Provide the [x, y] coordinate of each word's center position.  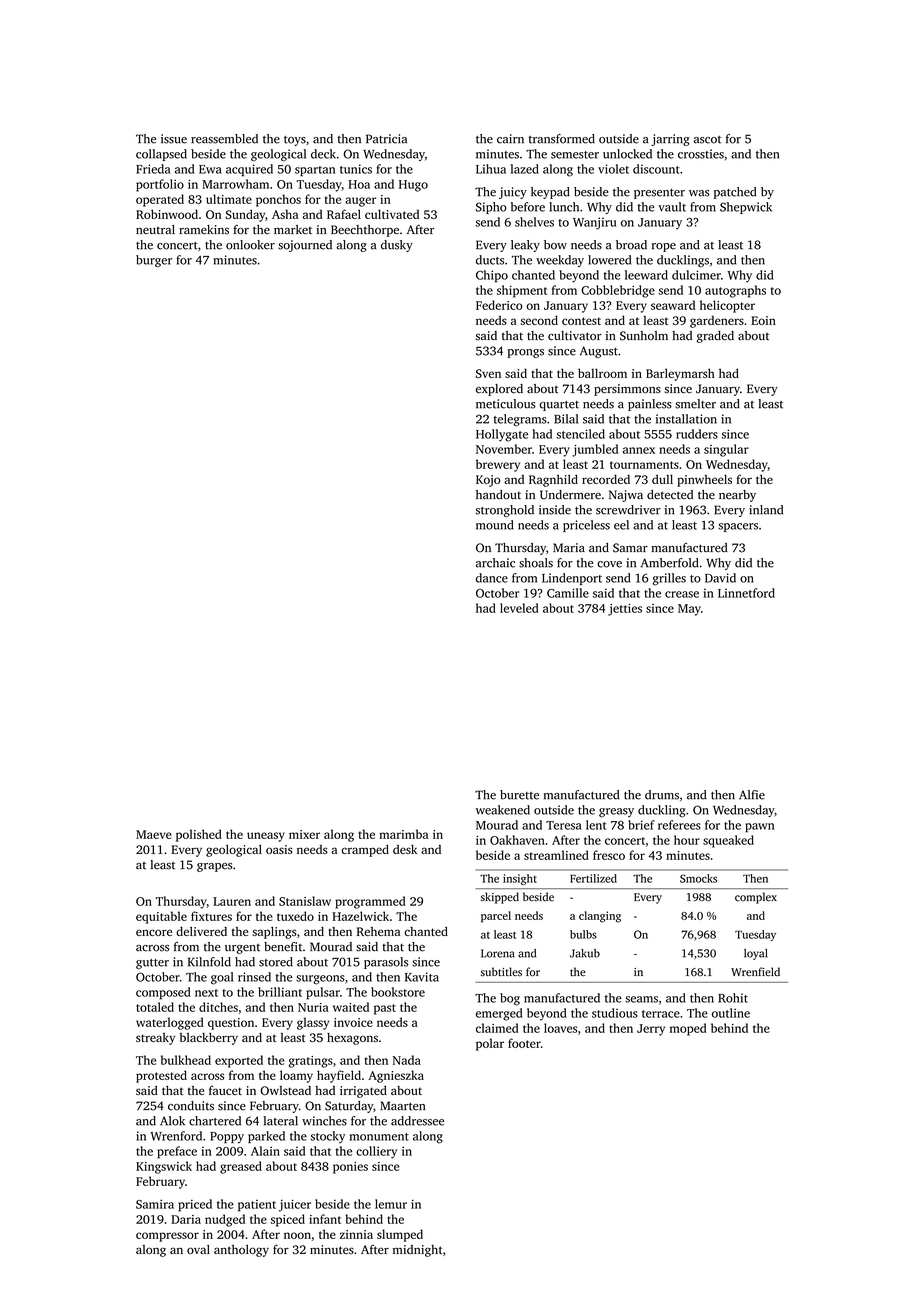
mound [495, 525]
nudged [225, 1220]
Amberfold [670, 563]
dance [492, 578]
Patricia [386, 139]
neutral [155, 229]
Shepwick [746, 208]
